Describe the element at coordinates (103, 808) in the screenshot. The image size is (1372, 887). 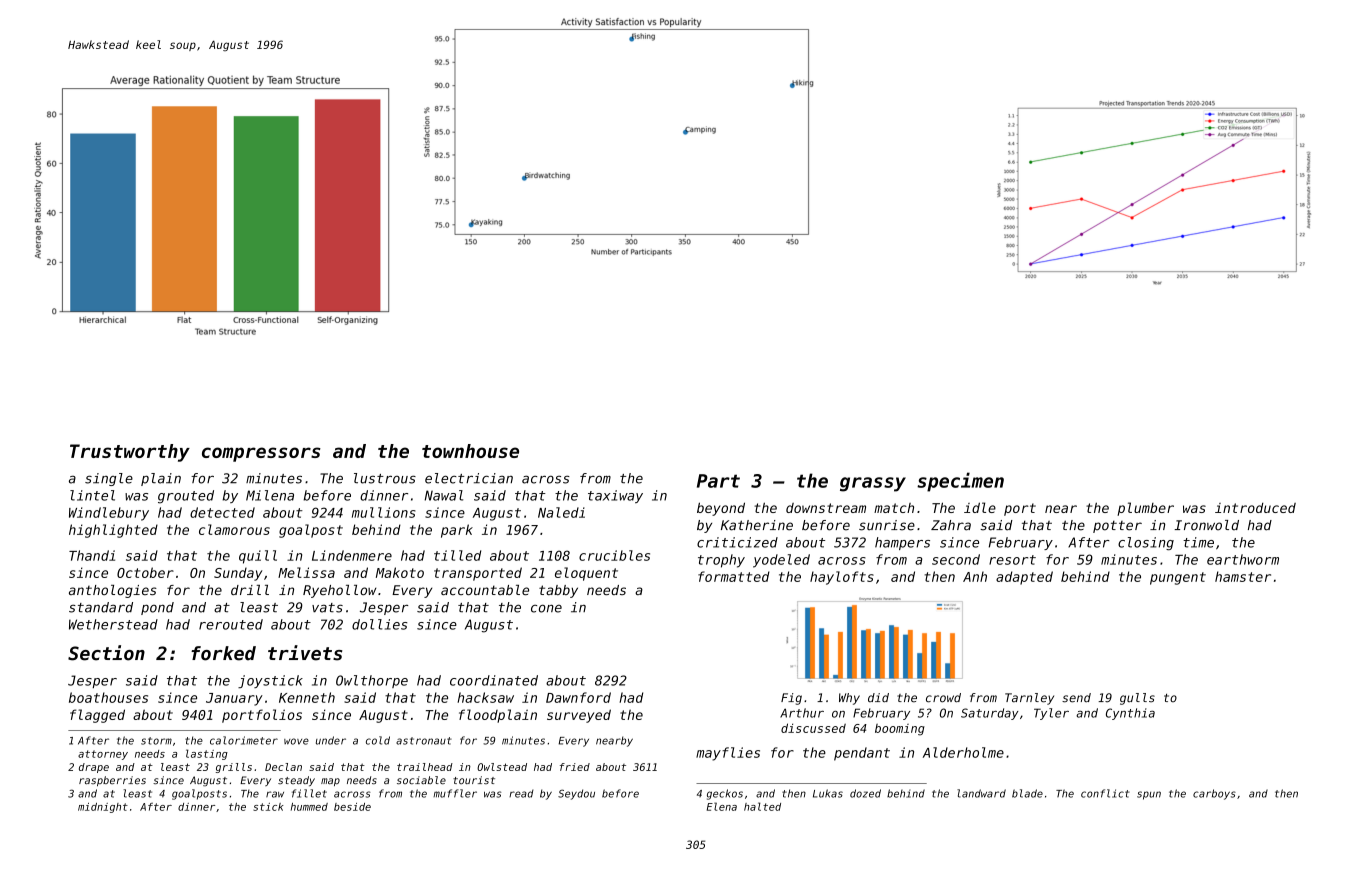
I see `midnight` at that location.
